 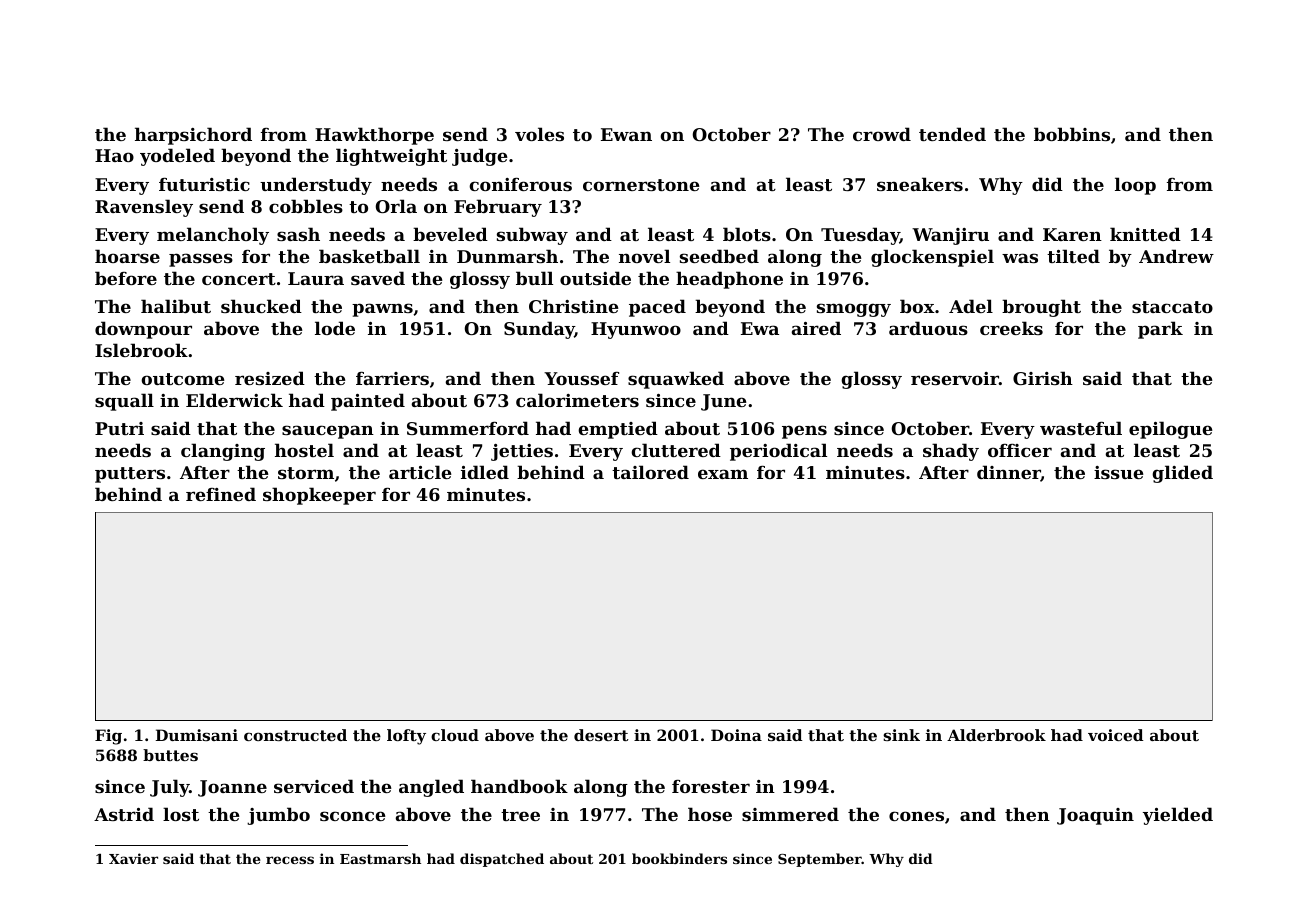 I want to click on cones, so click(x=916, y=816).
